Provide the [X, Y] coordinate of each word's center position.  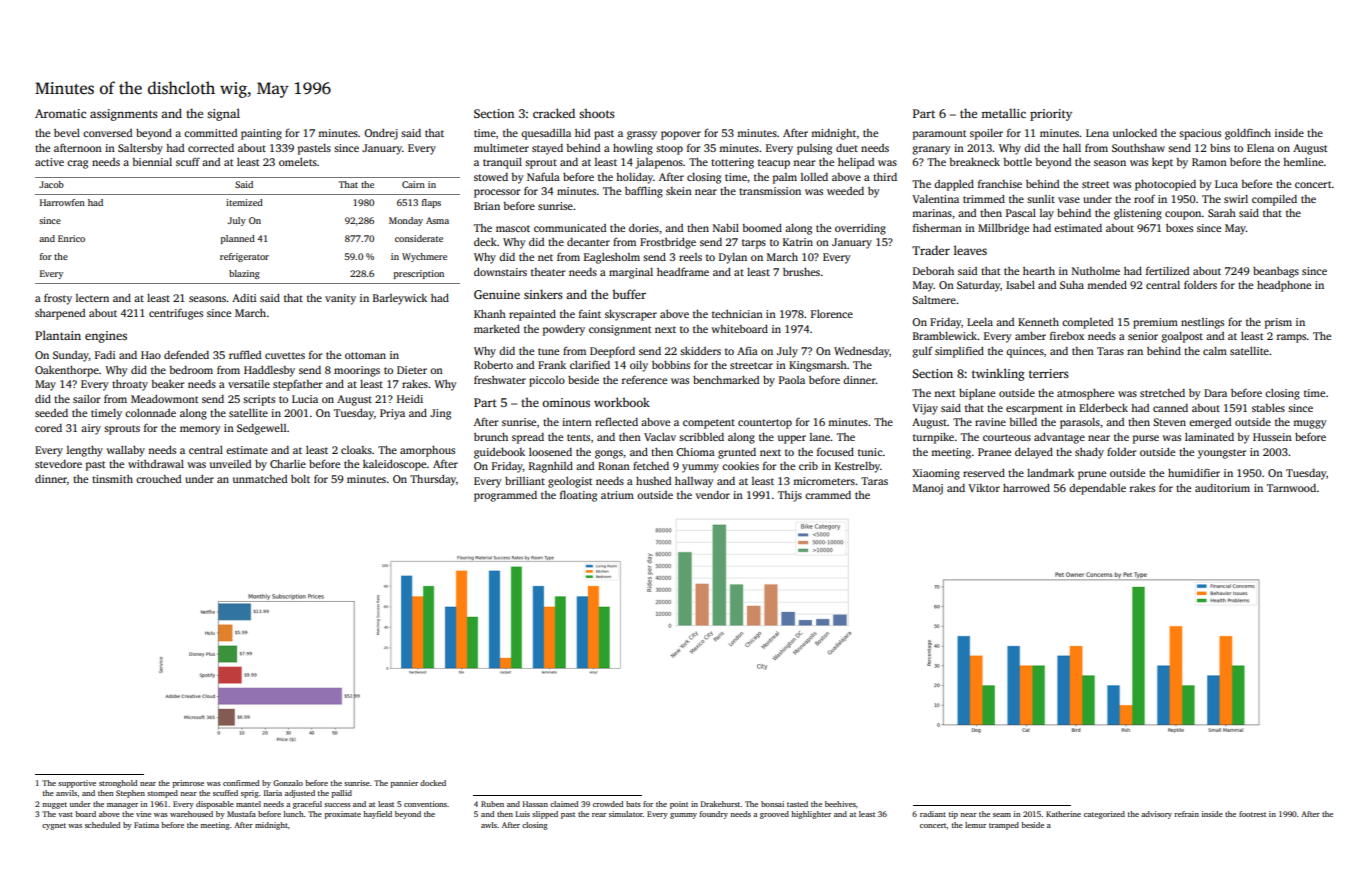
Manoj [928, 489]
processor [497, 193]
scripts [259, 400]
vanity [340, 299]
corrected [211, 148]
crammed [828, 495]
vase [1069, 200]
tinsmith [112, 479]
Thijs [790, 496]
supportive [77, 784]
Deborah [933, 271]
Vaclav [660, 437]
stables [1268, 408]
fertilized [1167, 270]
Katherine [1063, 814]
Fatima [146, 825]
